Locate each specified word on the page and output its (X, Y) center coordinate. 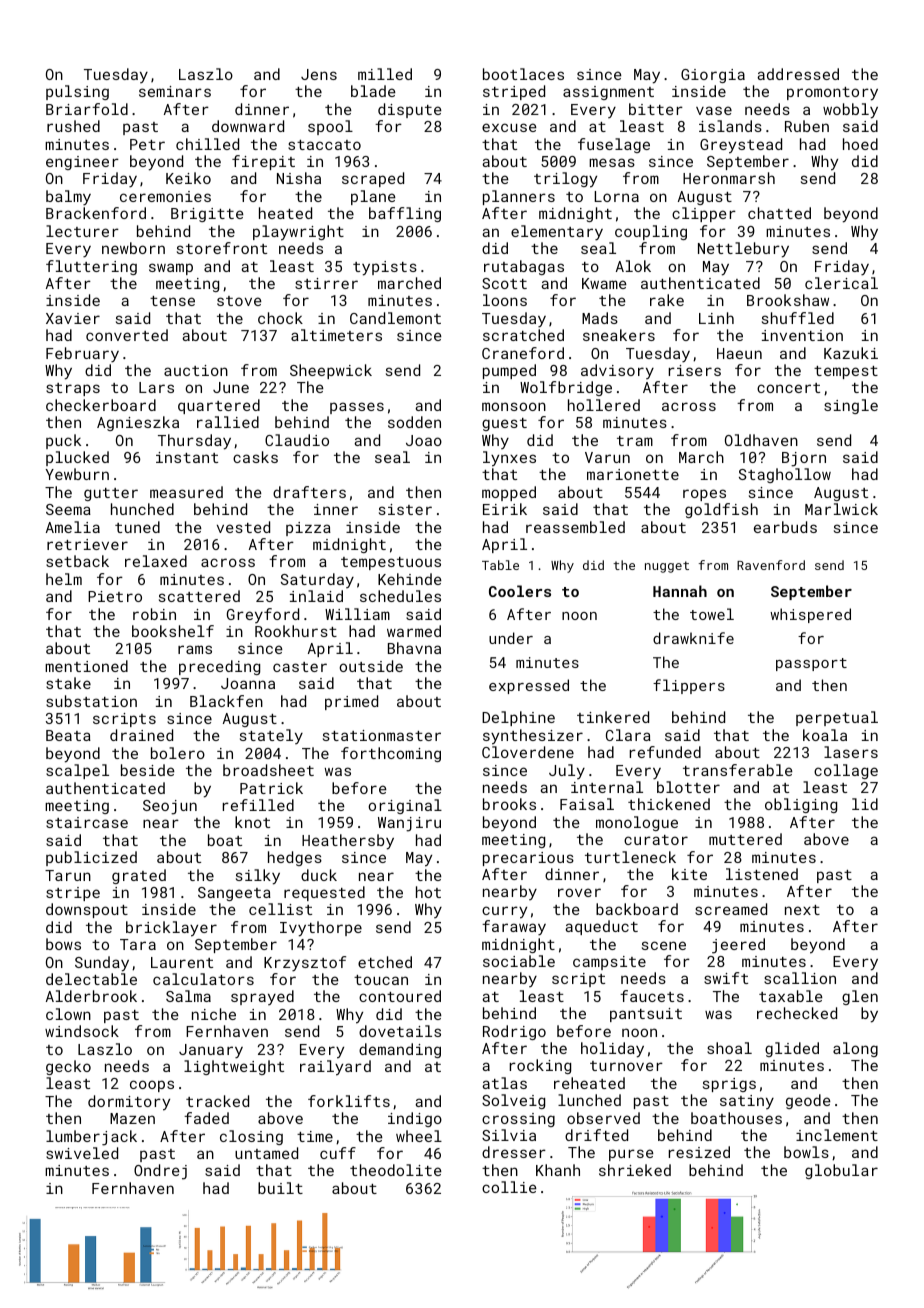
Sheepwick (331, 371)
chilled (207, 144)
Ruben (807, 126)
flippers (689, 686)
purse (631, 1155)
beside (148, 770)
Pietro (115, 596)
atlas (504, 1083)
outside (371, 666)
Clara (628, 735)
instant (187, 457)
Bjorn (804, 459)
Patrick (271, 788)
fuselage (614, 145)
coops (152, 1086)
